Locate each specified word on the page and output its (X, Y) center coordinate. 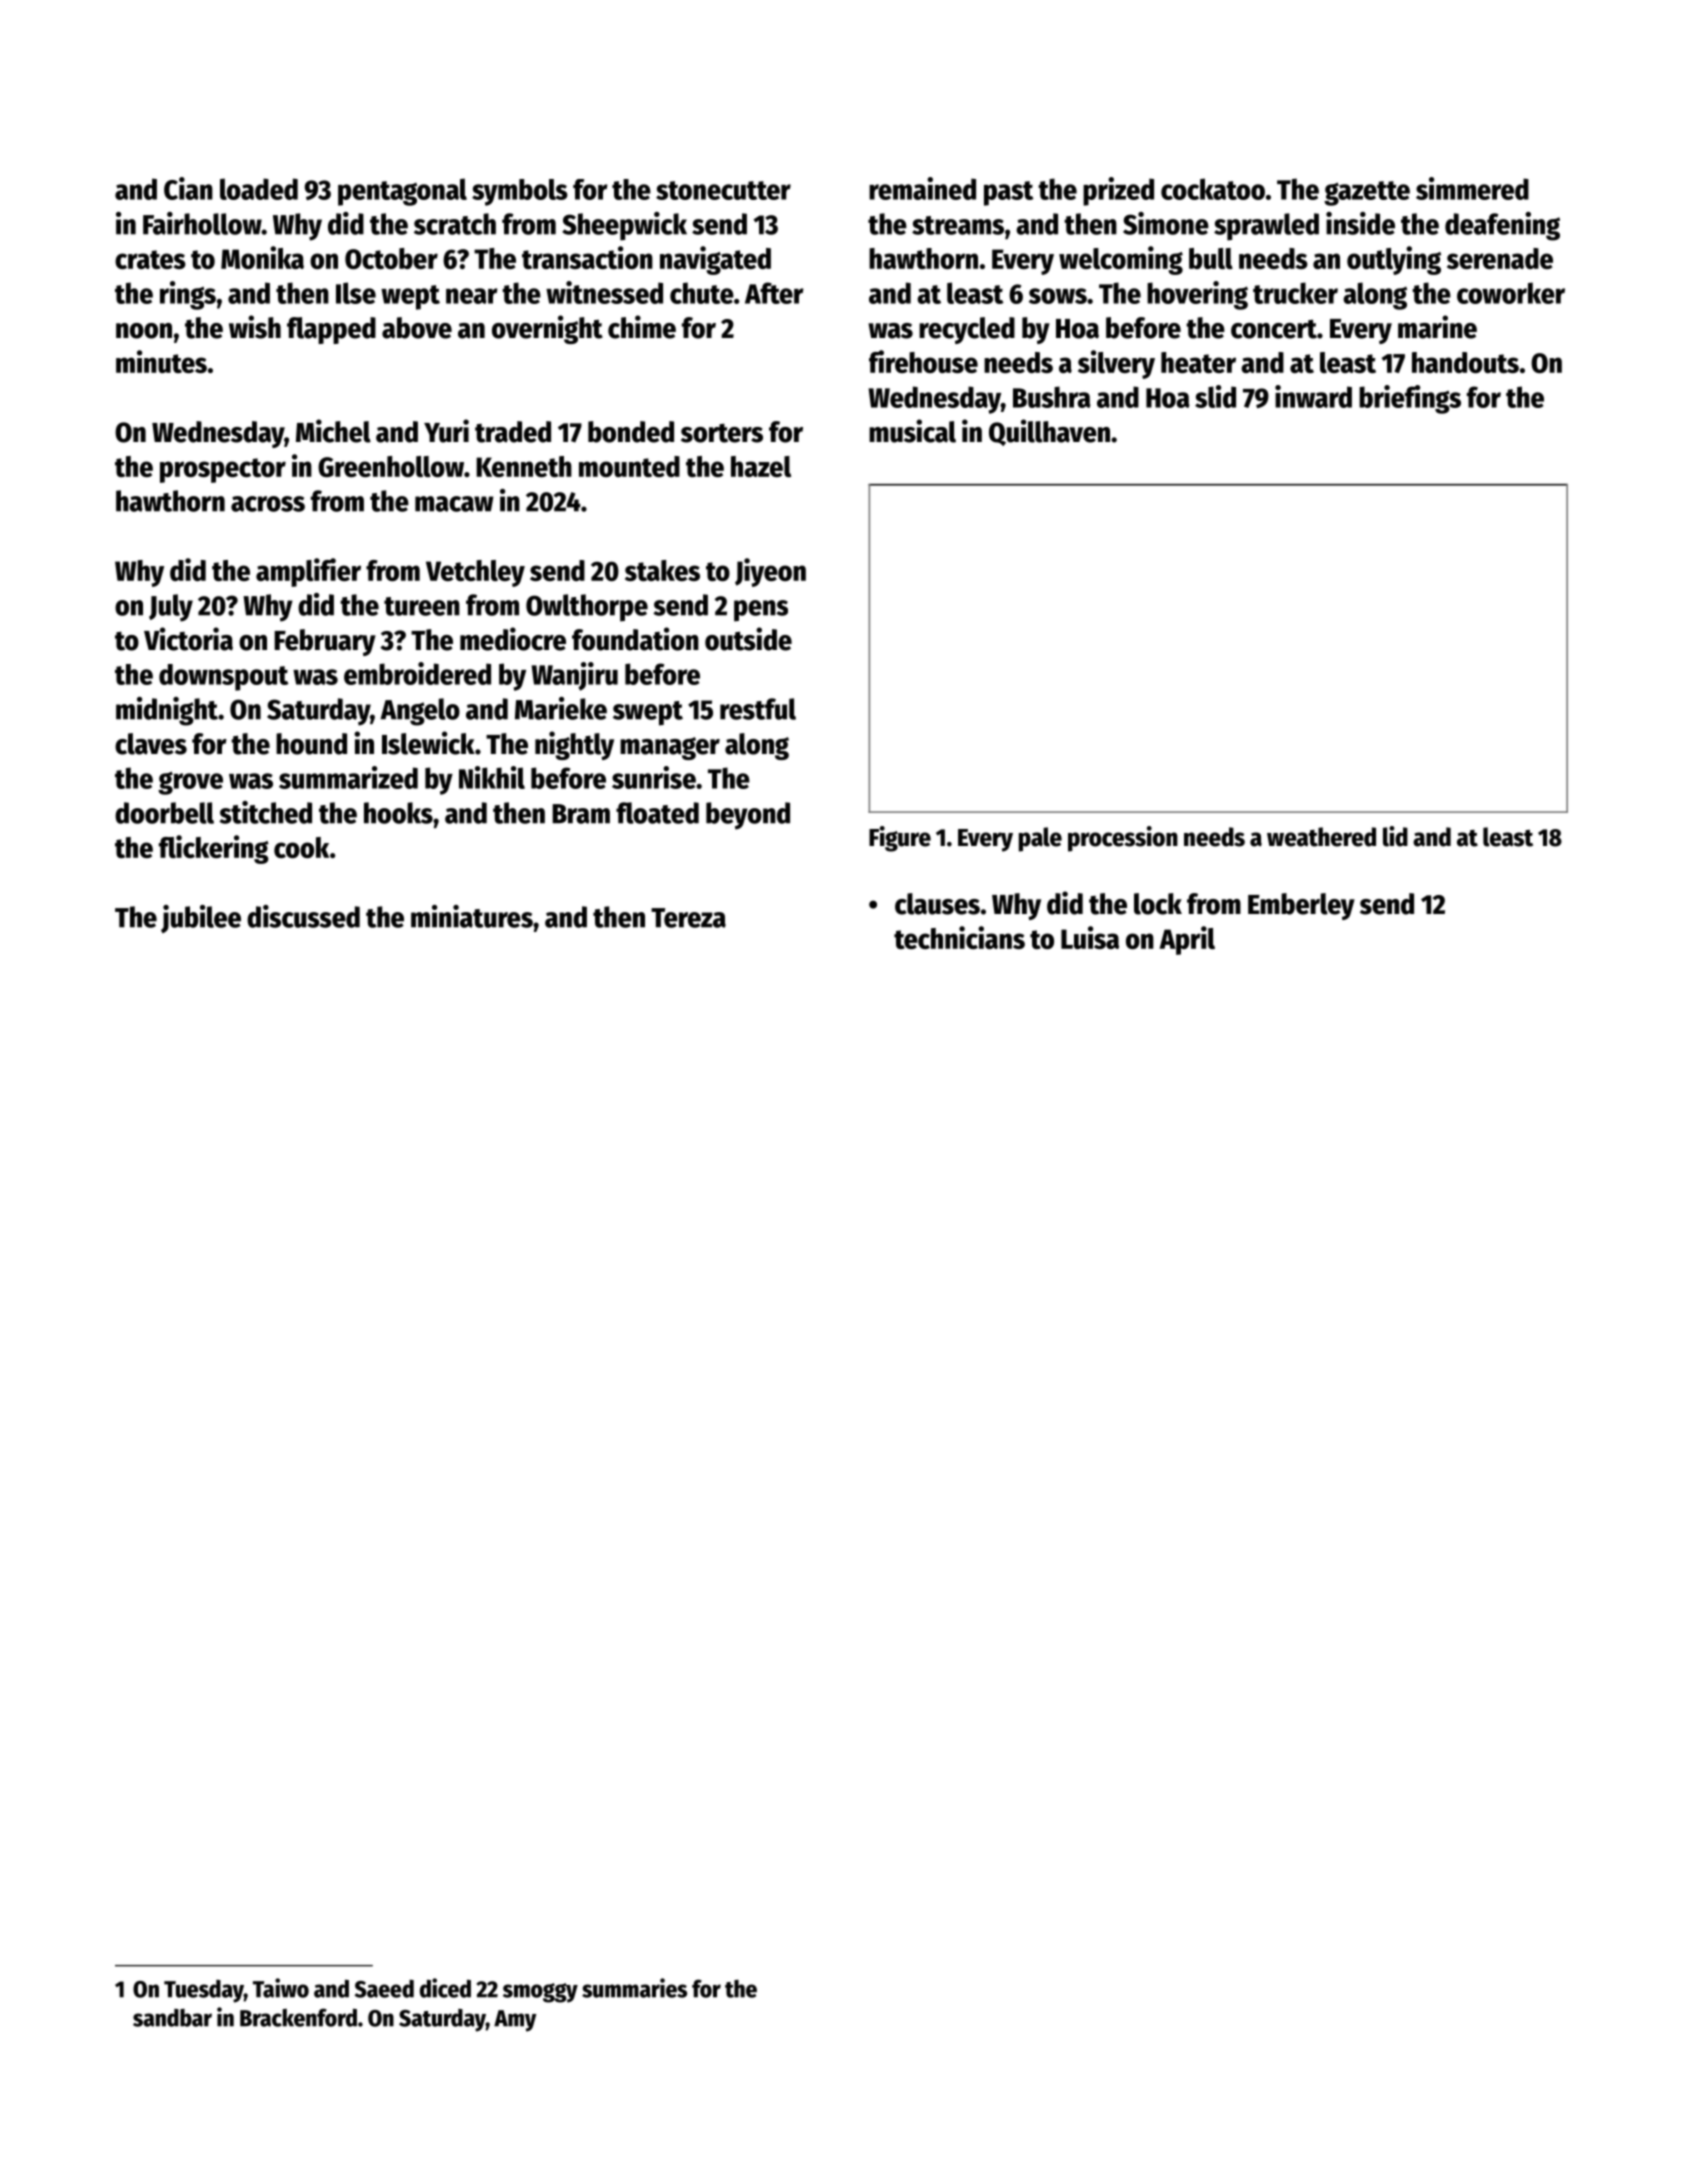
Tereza (688, 918)
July (171, 608)
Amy (515, 2021)
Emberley (1301, 906)
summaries (634, 1988)
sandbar (172, 2018)
